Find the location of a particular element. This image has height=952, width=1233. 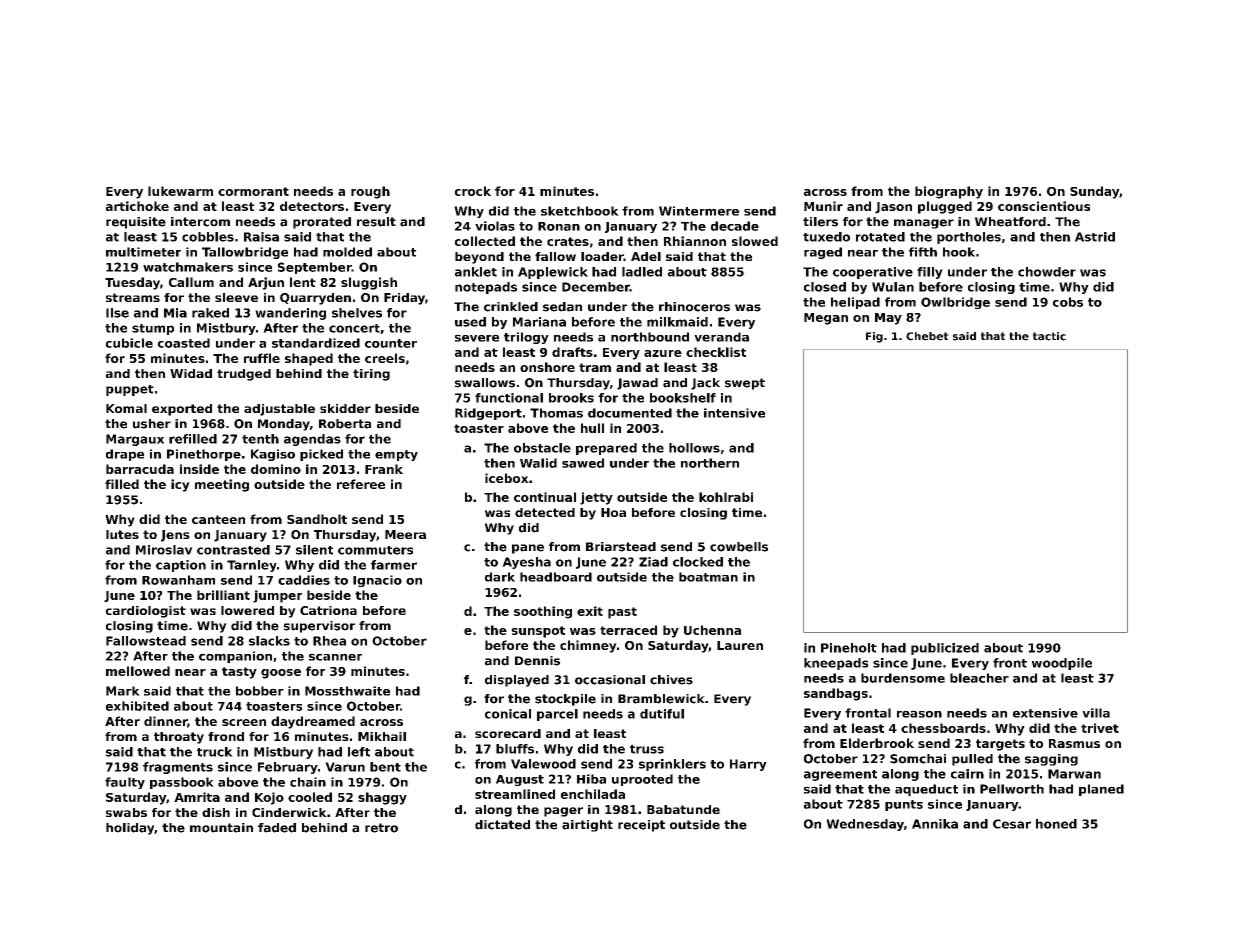

publicized is located at coordinates (945, 649).
